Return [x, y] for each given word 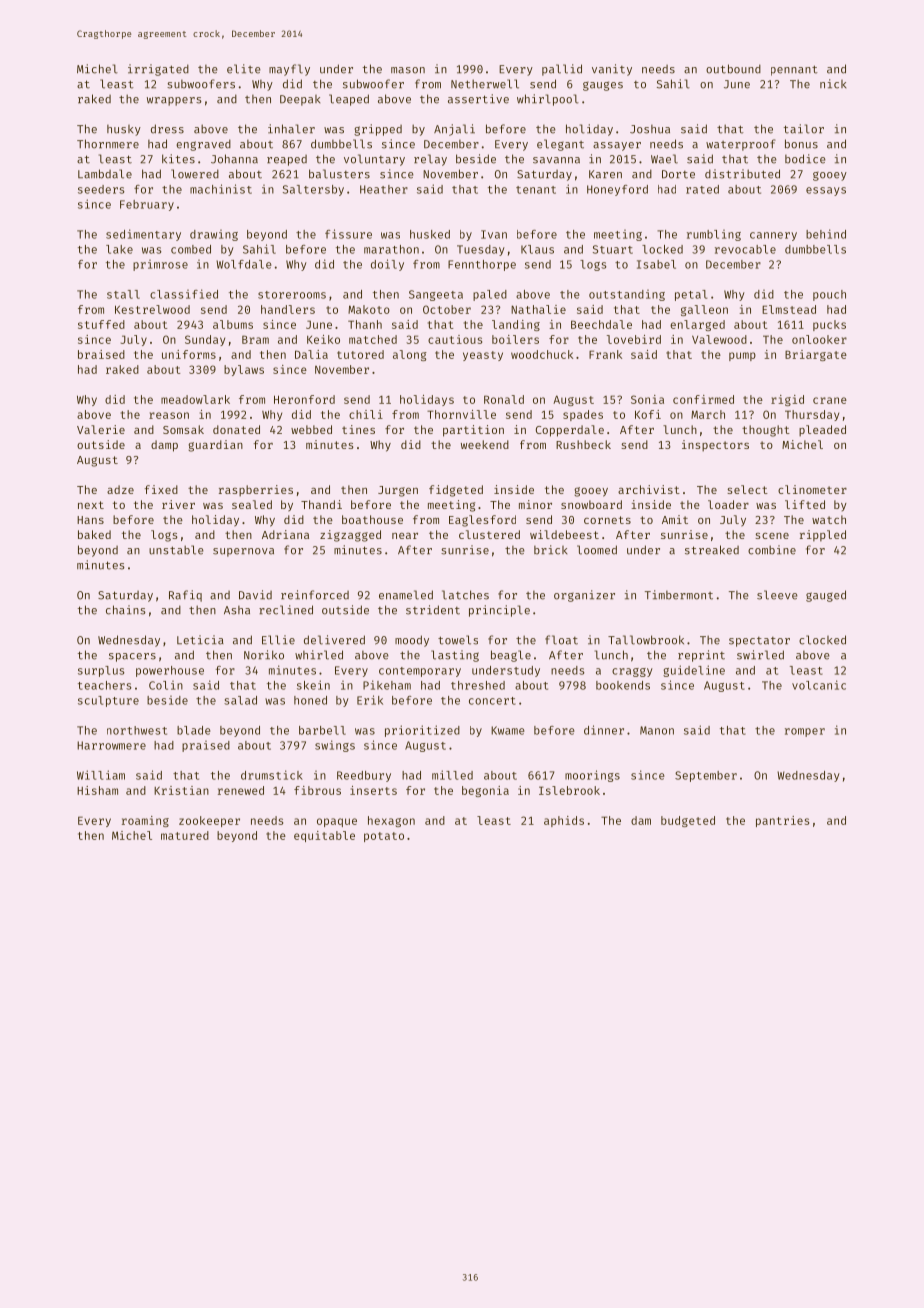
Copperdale [570, 431]
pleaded [822, 431]
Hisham [97, 790]
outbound [733, 69]
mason [408, 70]
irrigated [158, 70]
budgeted [688, 821]
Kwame [508, 730]
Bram [255, 339]
